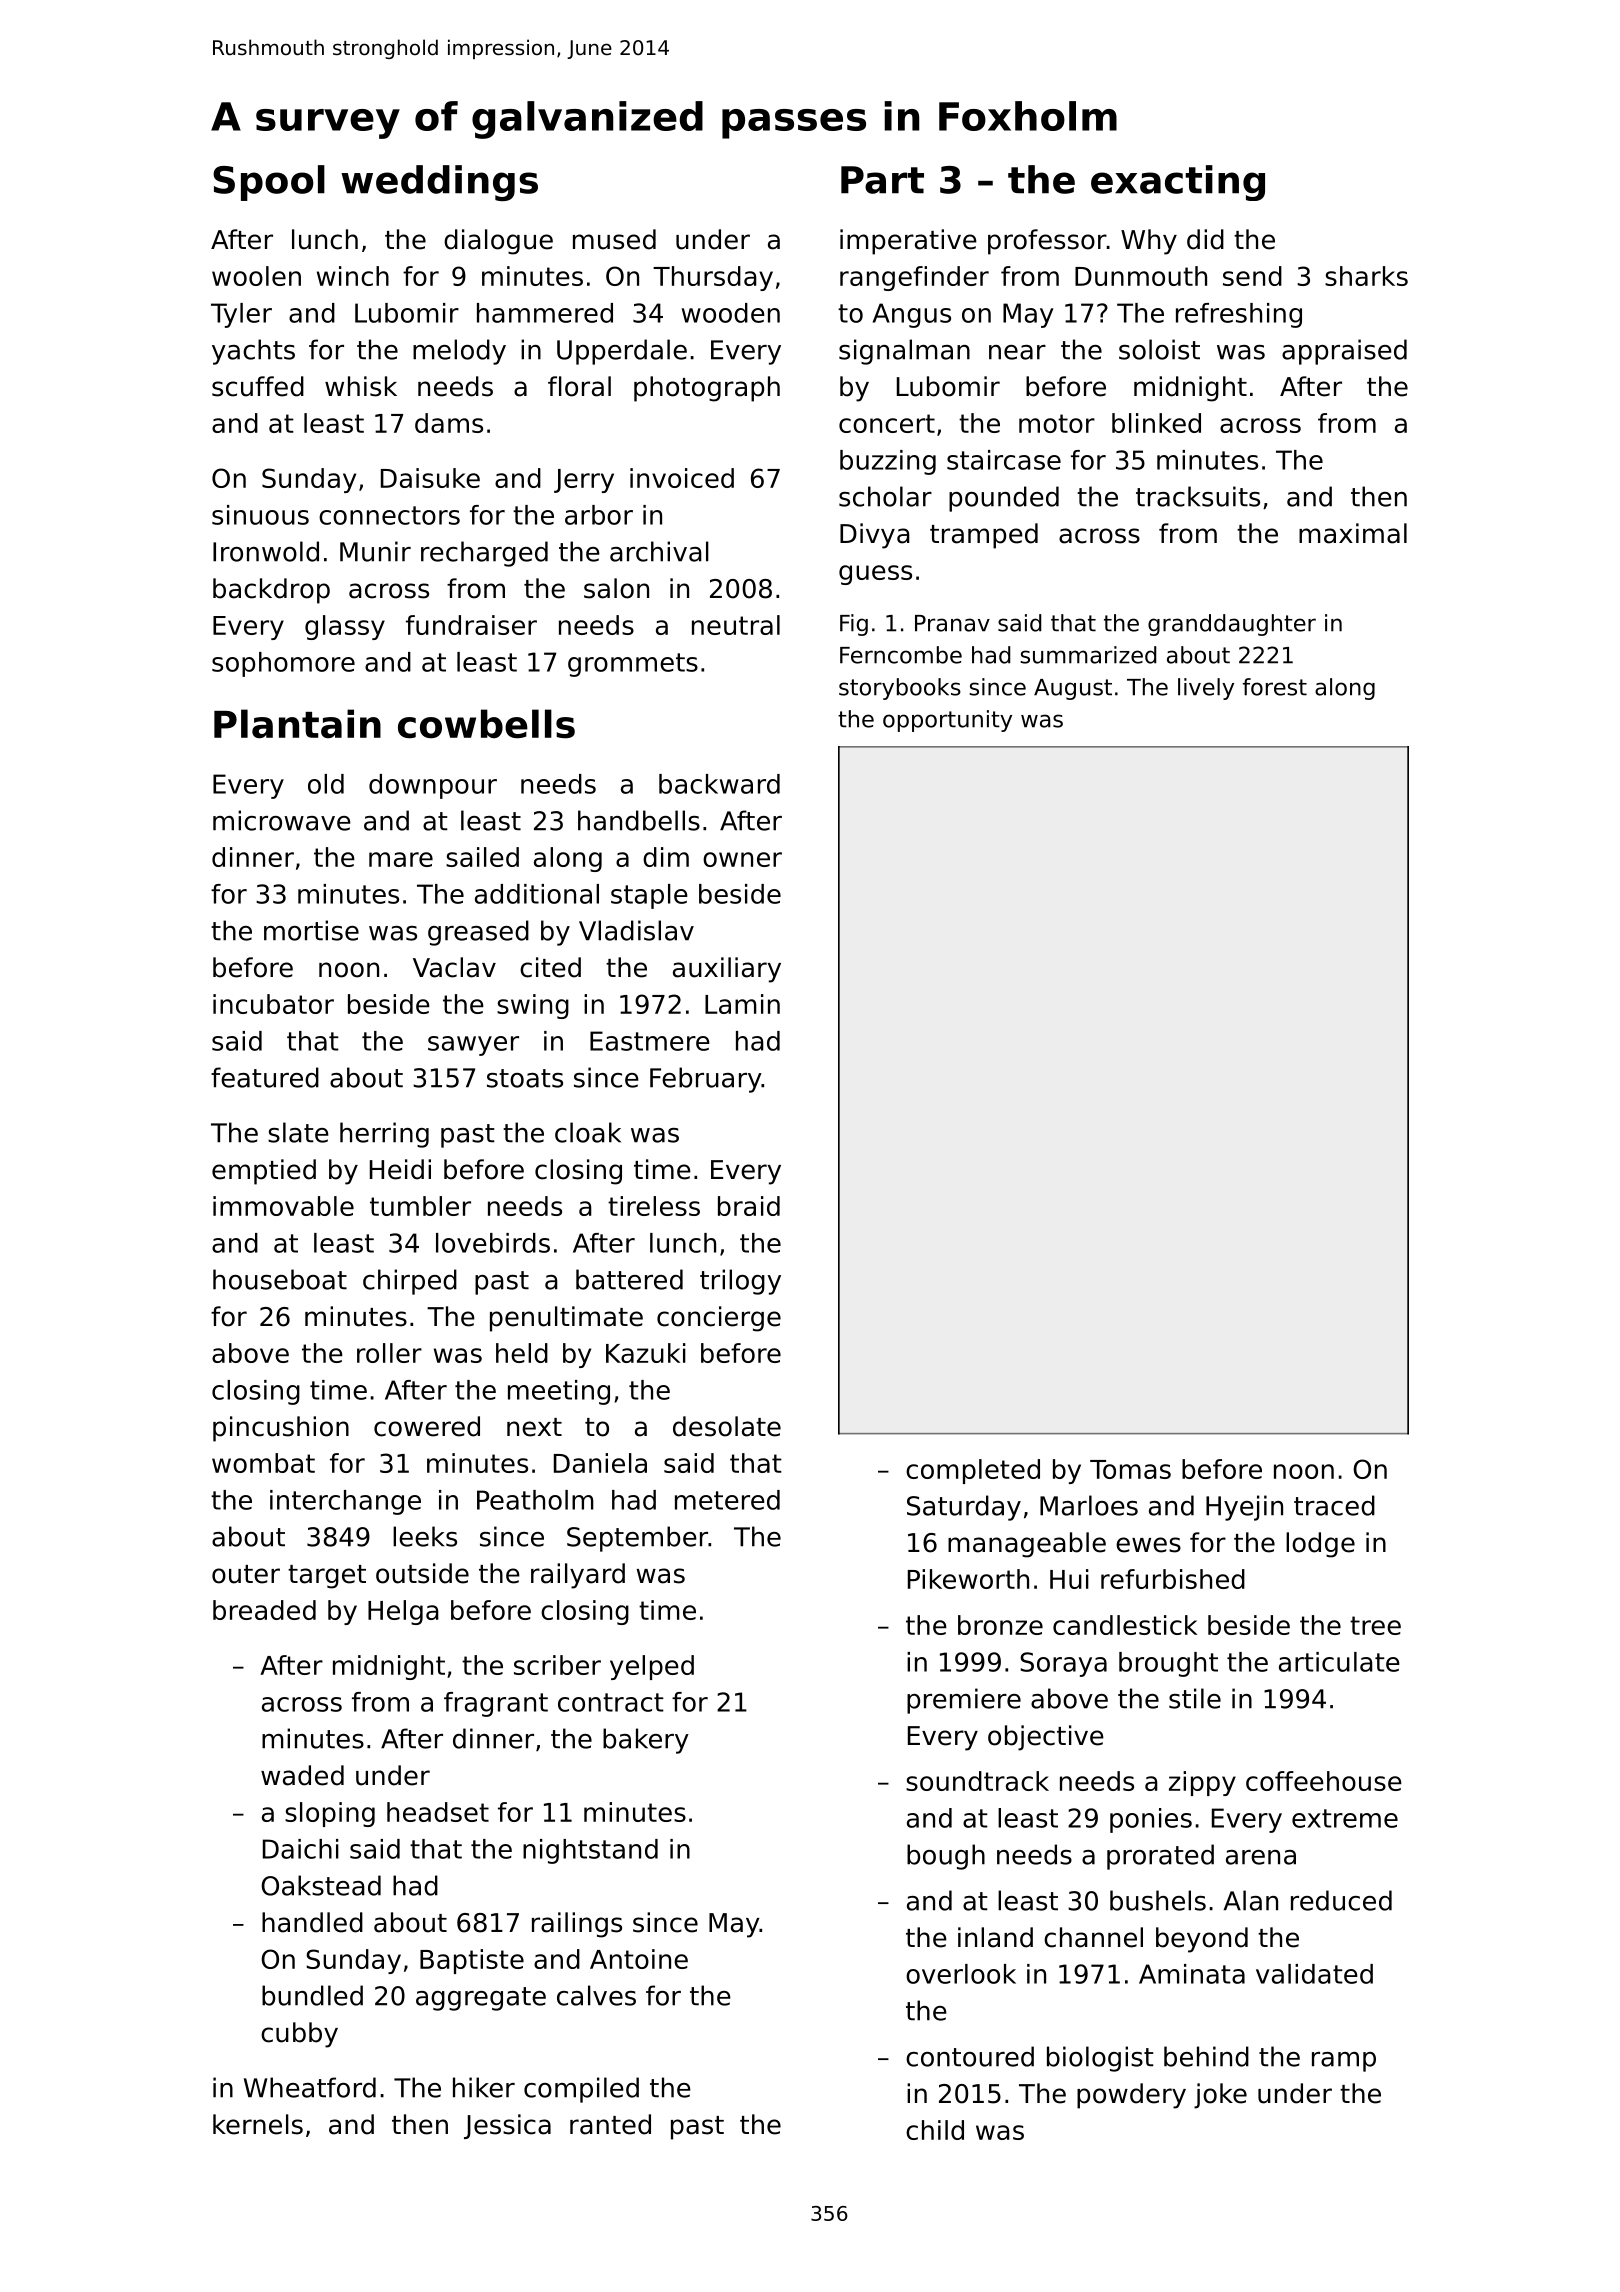 The image size is (1620, 2292). Describe the element at coordinates (1130, 1469) in the screenshot. I see `Tomas` at that location.
